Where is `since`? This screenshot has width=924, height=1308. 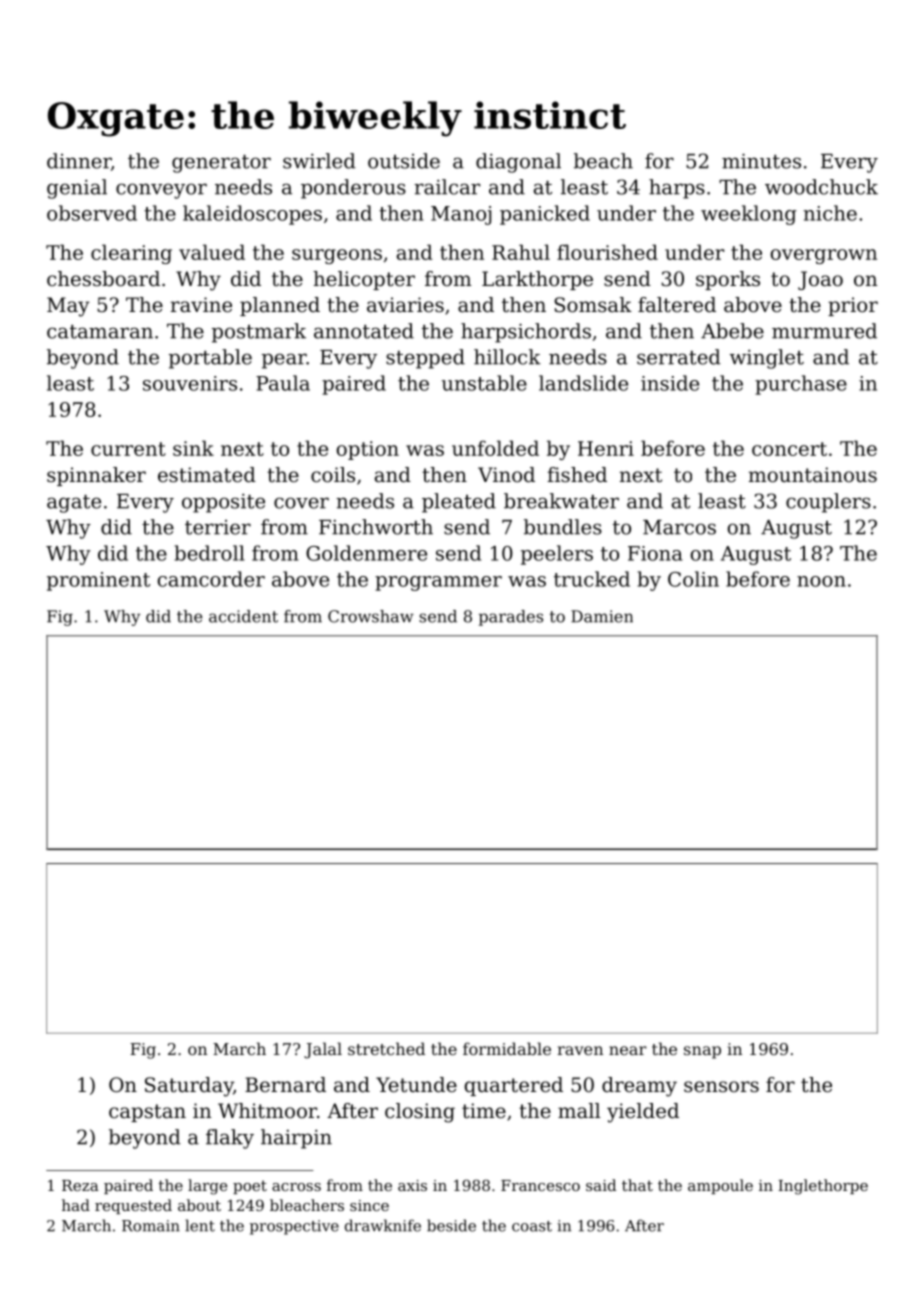 since is located at coordinates (369, 1205).
